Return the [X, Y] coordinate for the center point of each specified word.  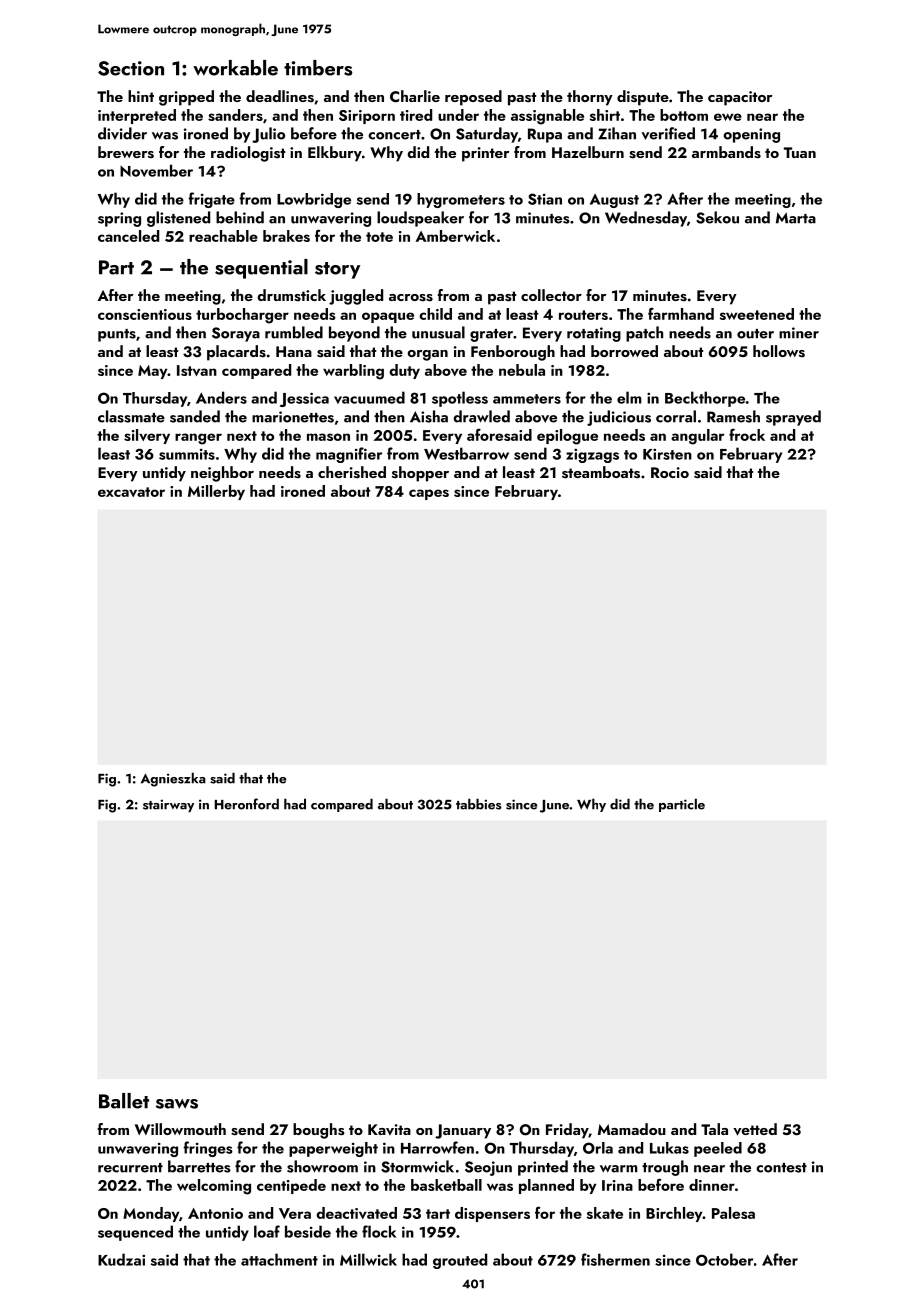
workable [235, 68]
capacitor [740, 98]
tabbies [479, 804]
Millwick [368, 1259]
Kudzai [121, 1259]
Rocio [670, 472]
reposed [473, 98]
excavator [131, 492]
